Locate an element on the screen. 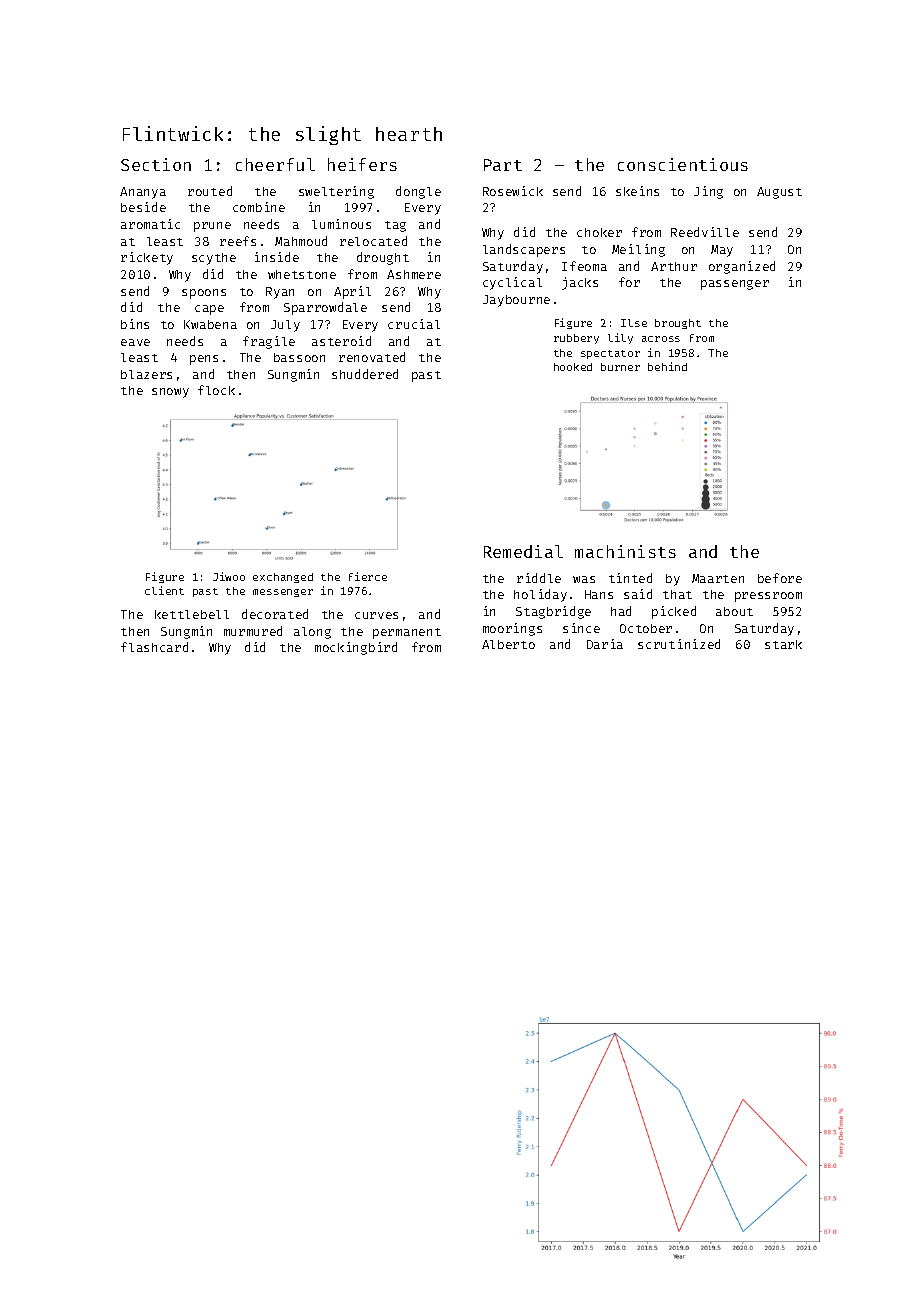 This screenshot has height=1308, width=924. Alberto is located at coordinates (508, 644).
